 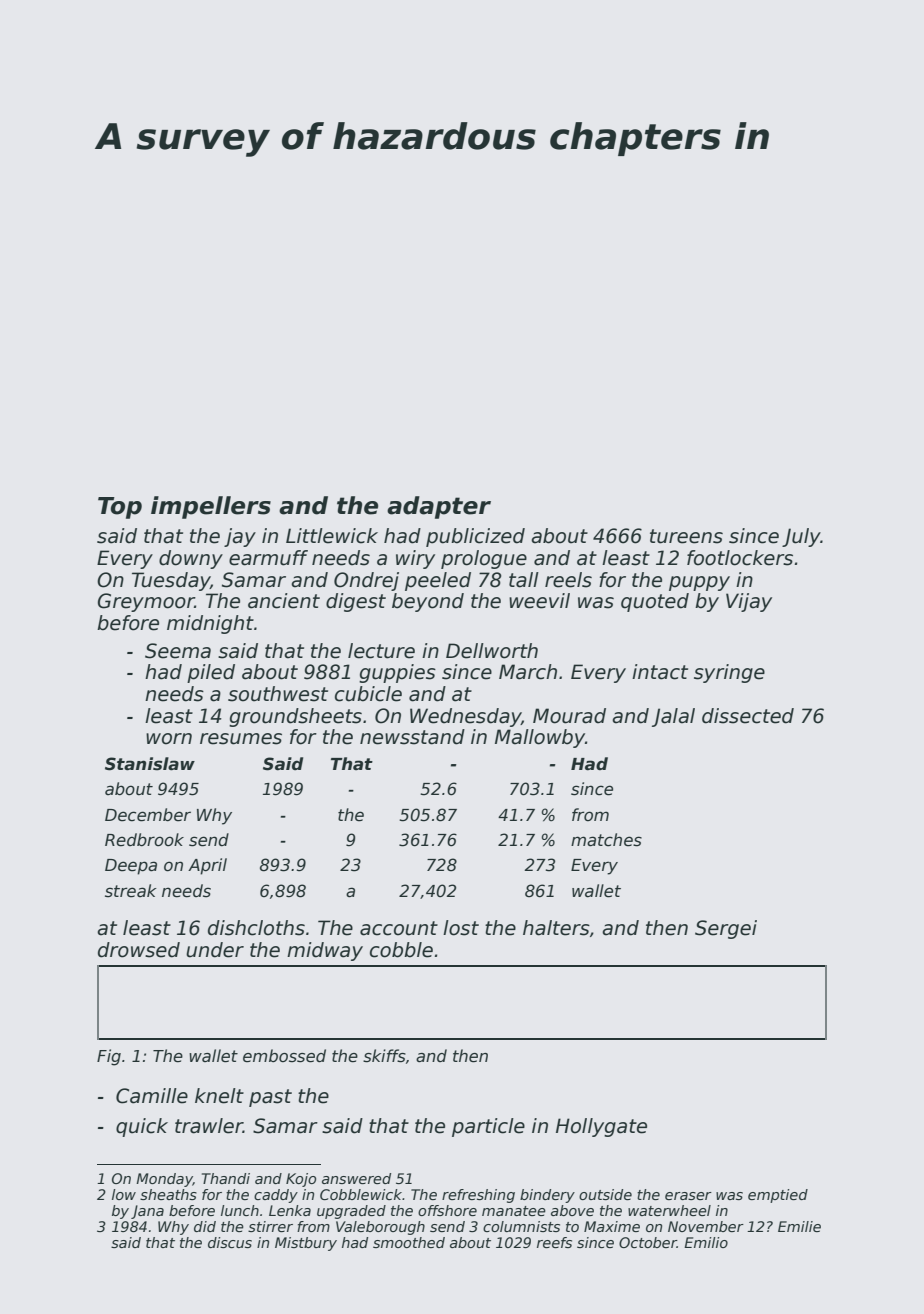 What do you see at coordinates (673, 717) in the screenshot?
I see `Jalal` at bounding box center [673, 717].
